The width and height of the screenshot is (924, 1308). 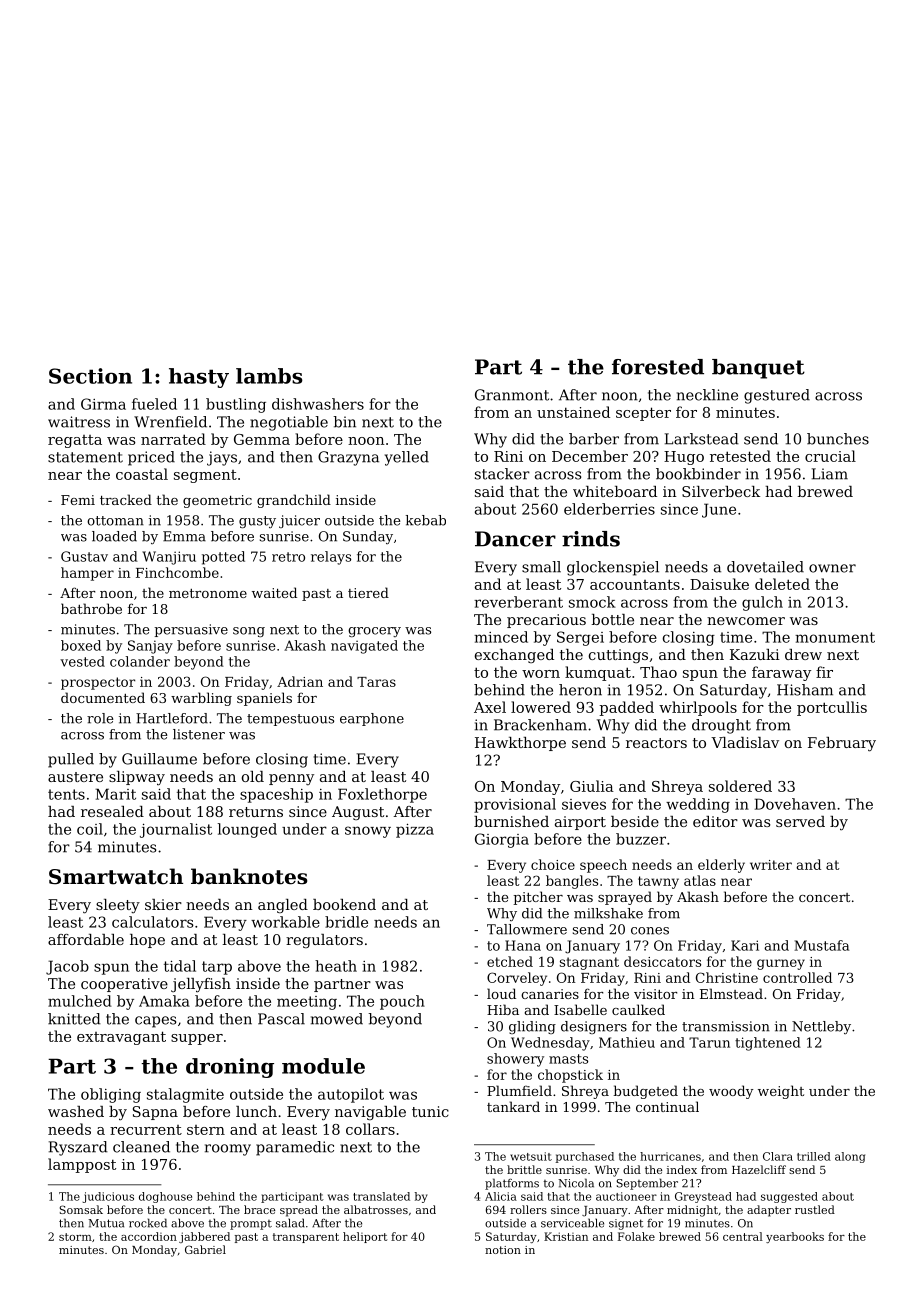 What do you see at coordinates (137, 778) in the screenshot?
I see `slipway` at bounding box center [137, 778].
